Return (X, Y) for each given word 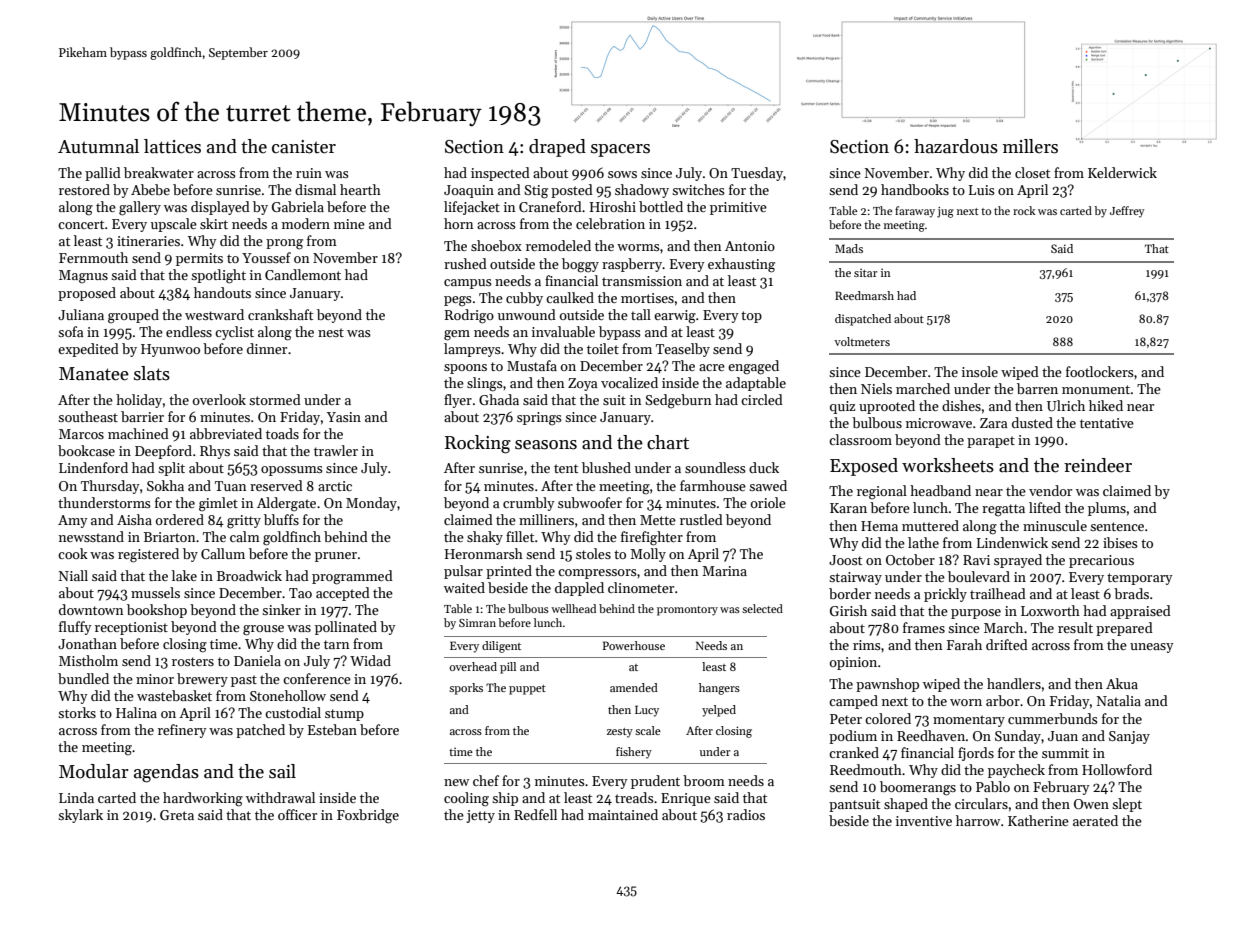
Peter (846, 719)
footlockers (1100, 371)
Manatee (94, 374)
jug (945, 212)
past (244, 681)
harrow (978, 820)
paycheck (1016, 771)
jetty (480, 816)
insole (980, 371)
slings (485, 384)
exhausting (741, 265)
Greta (177, 815)
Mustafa (532, 365)
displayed (220, 208)
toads (282, 433)
